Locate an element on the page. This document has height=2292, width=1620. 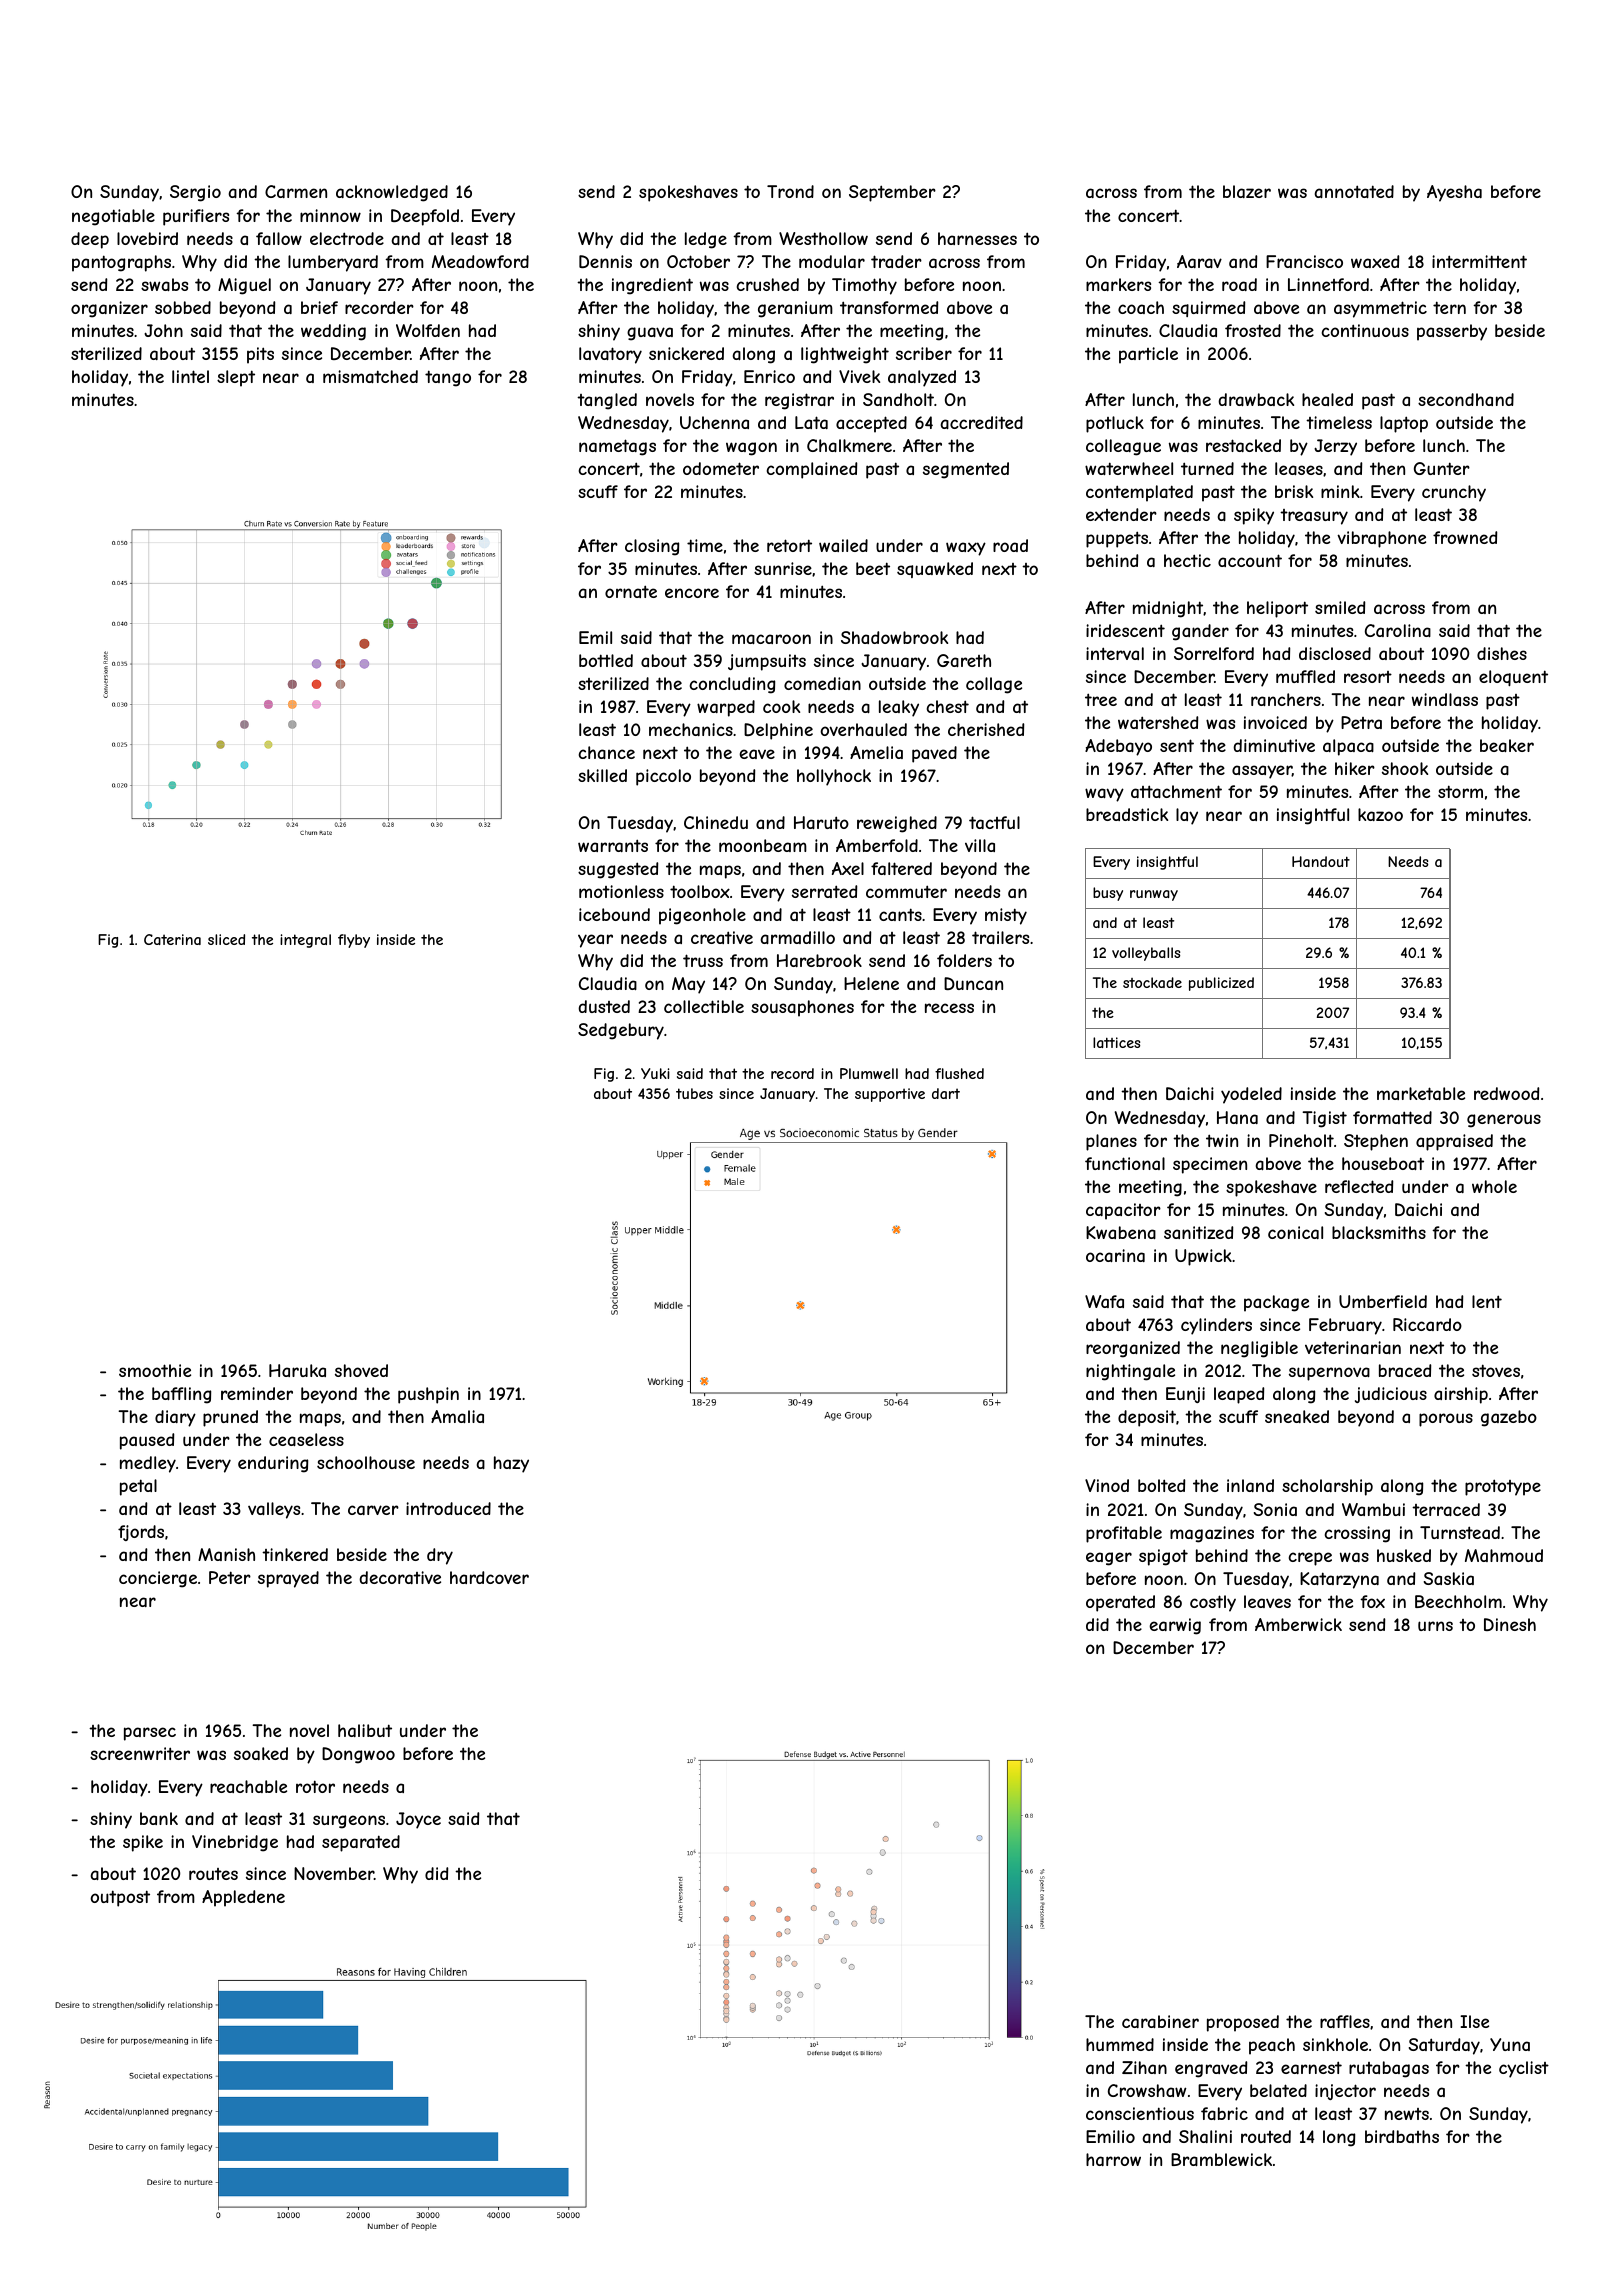
Appledene is located at coordinates (243, 1898).
